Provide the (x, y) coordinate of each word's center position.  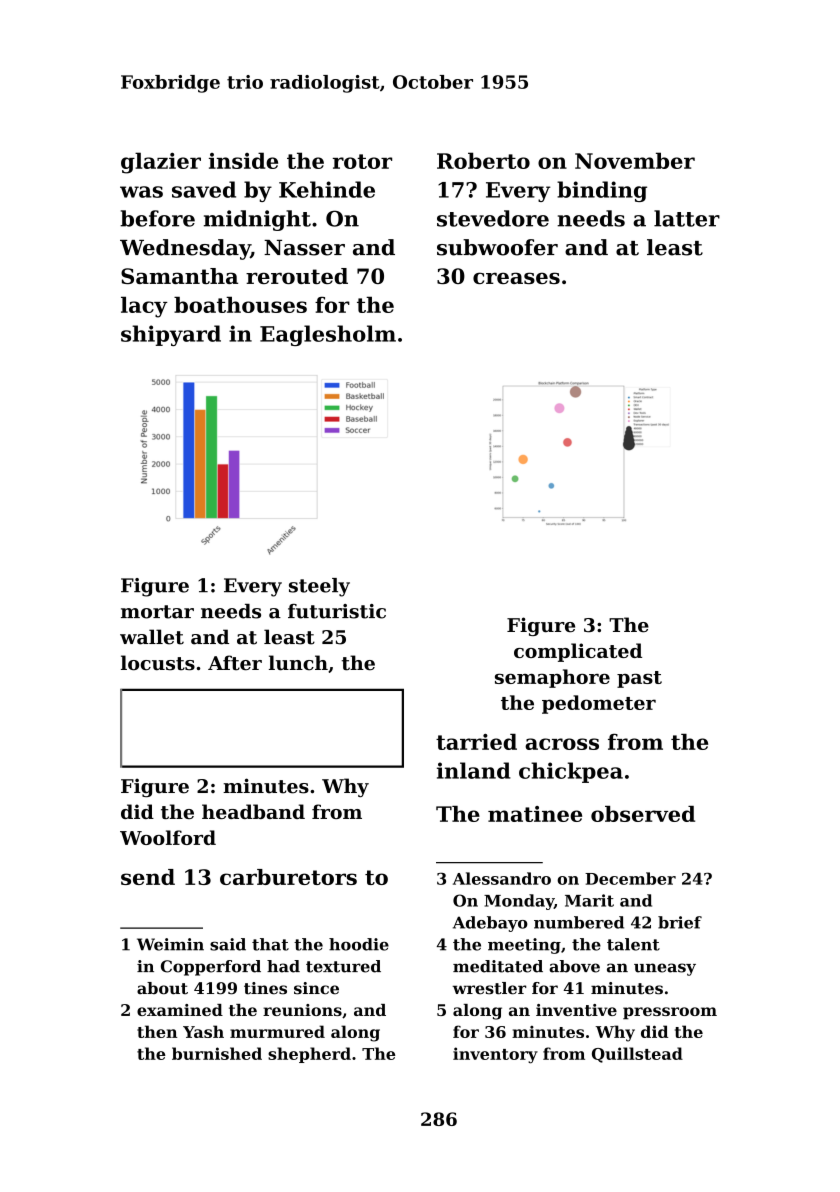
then (157, 1031)
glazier (161, 163)
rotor (362, 161)
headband (253, 811)
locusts (158, 663)
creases (516, 278)
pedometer (599, 704)
